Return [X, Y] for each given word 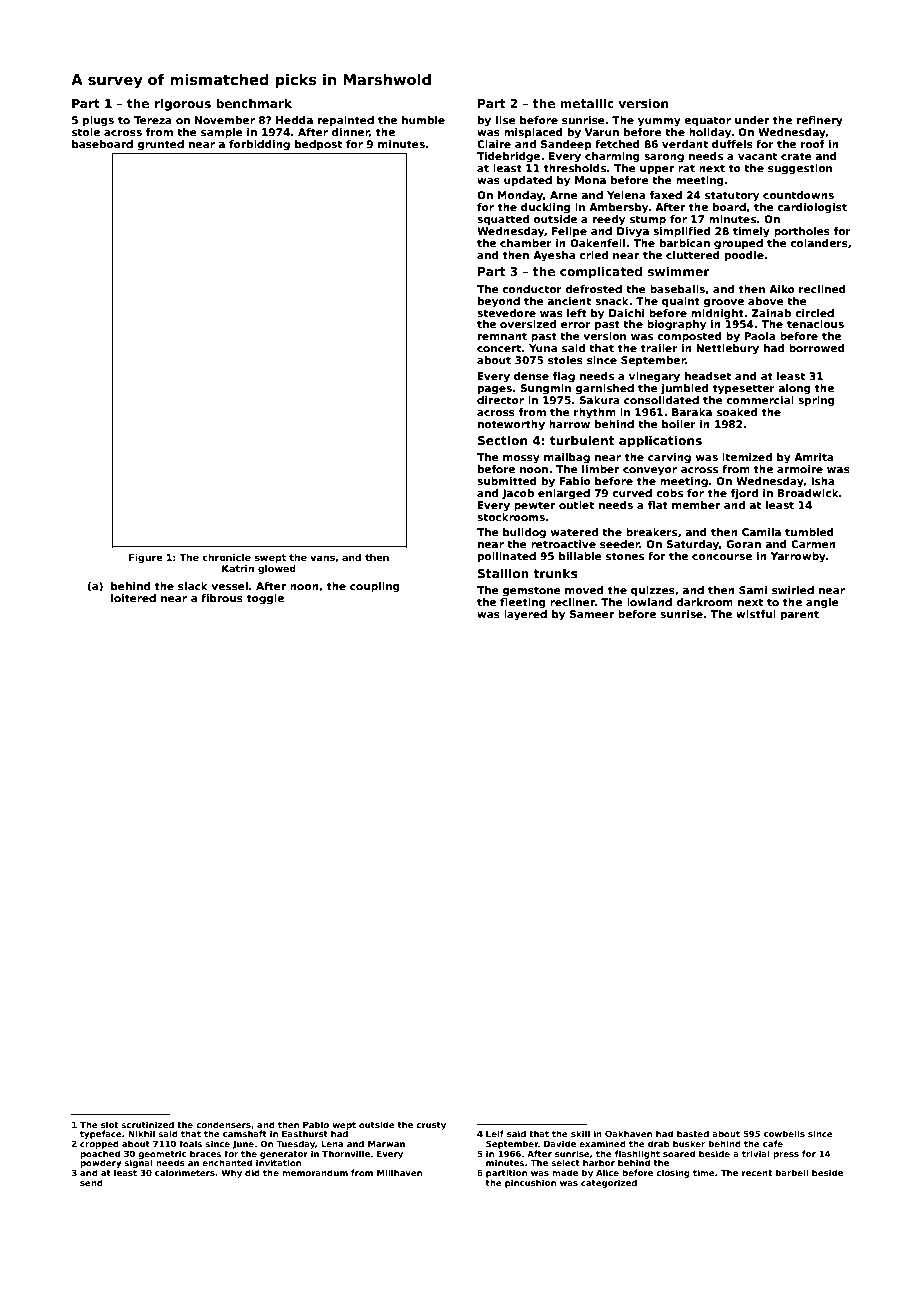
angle [822, 603]
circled [814, 313]
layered [525, 615]
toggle [265, 599]
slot [109, 1124]
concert [499, 348]
